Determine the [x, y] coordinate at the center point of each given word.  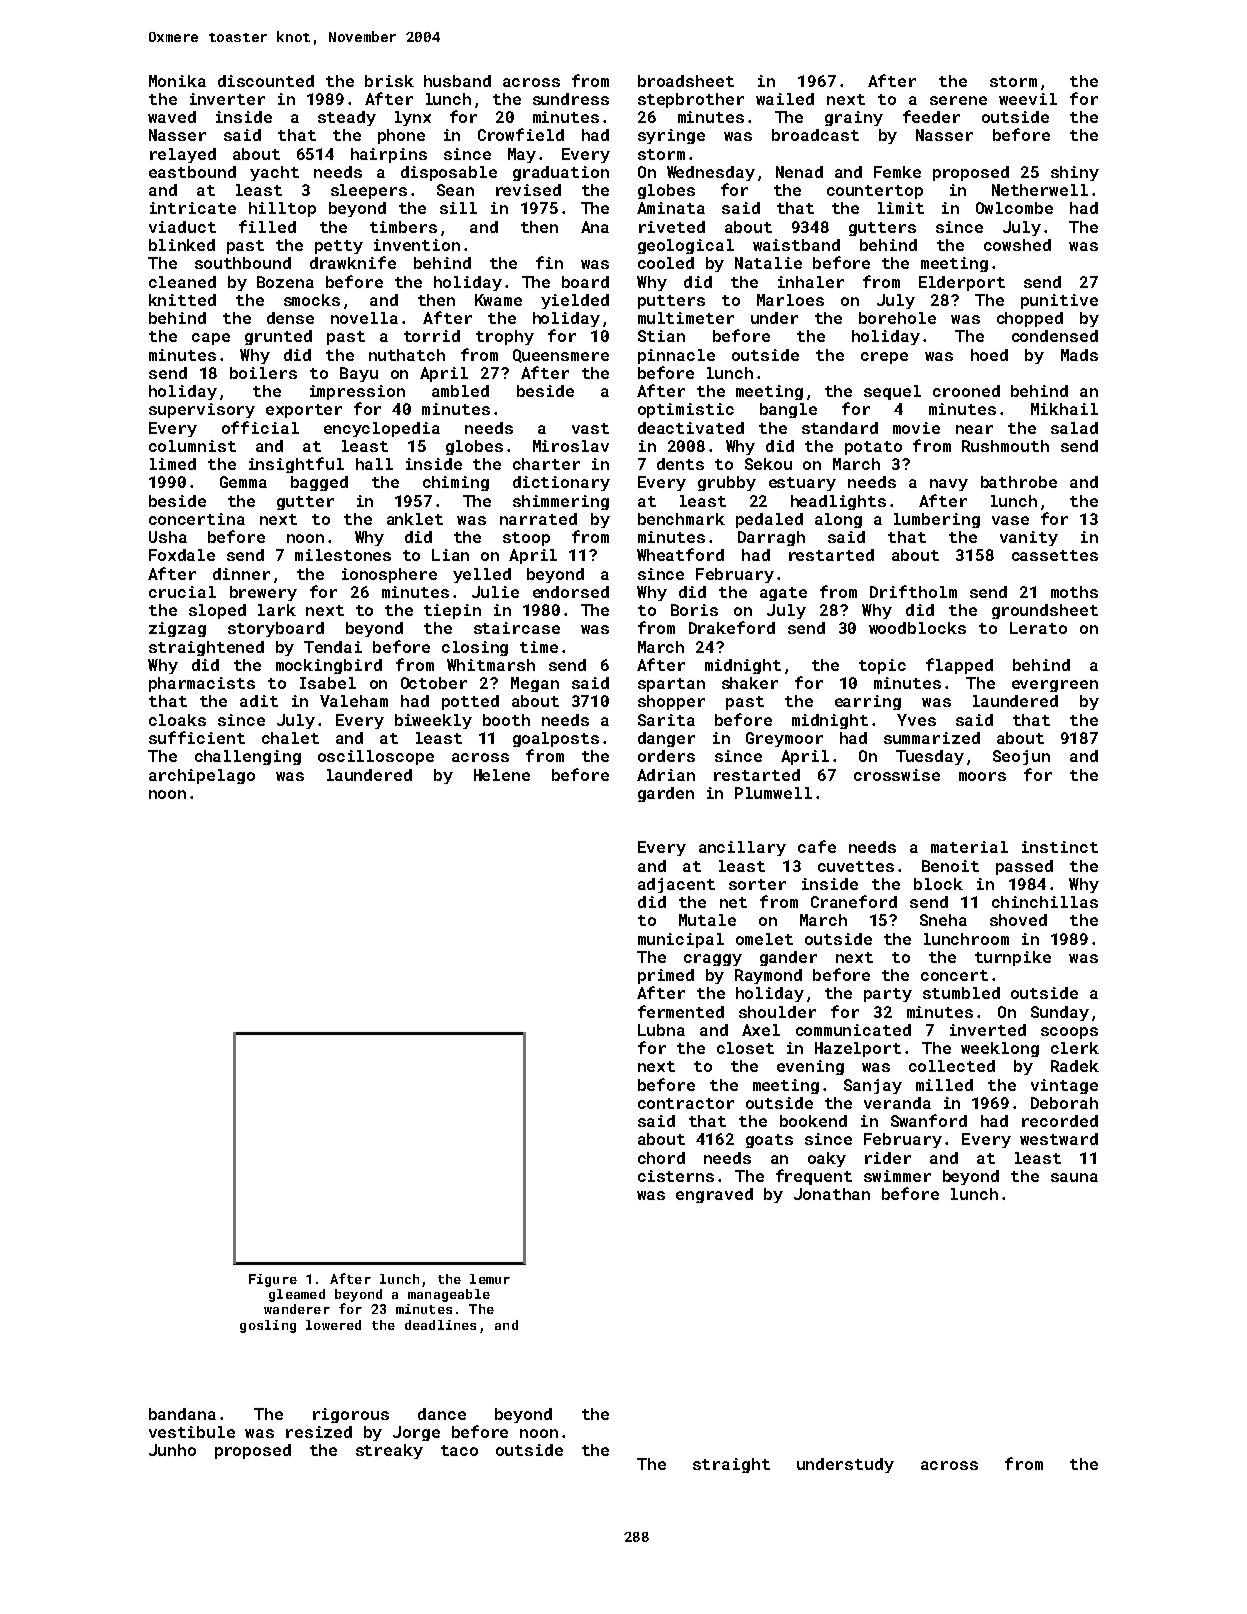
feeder [931, 116]
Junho [172, 1450]
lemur [490, 1279]
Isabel [328, 683]
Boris [694, 610]
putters [671, 302]
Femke [897, 172]
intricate [193, 208]
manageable [449, 1295]
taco [459, 1450]
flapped [959, 666]
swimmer [897, 1176]
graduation [561, 173]
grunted [278, 337]
